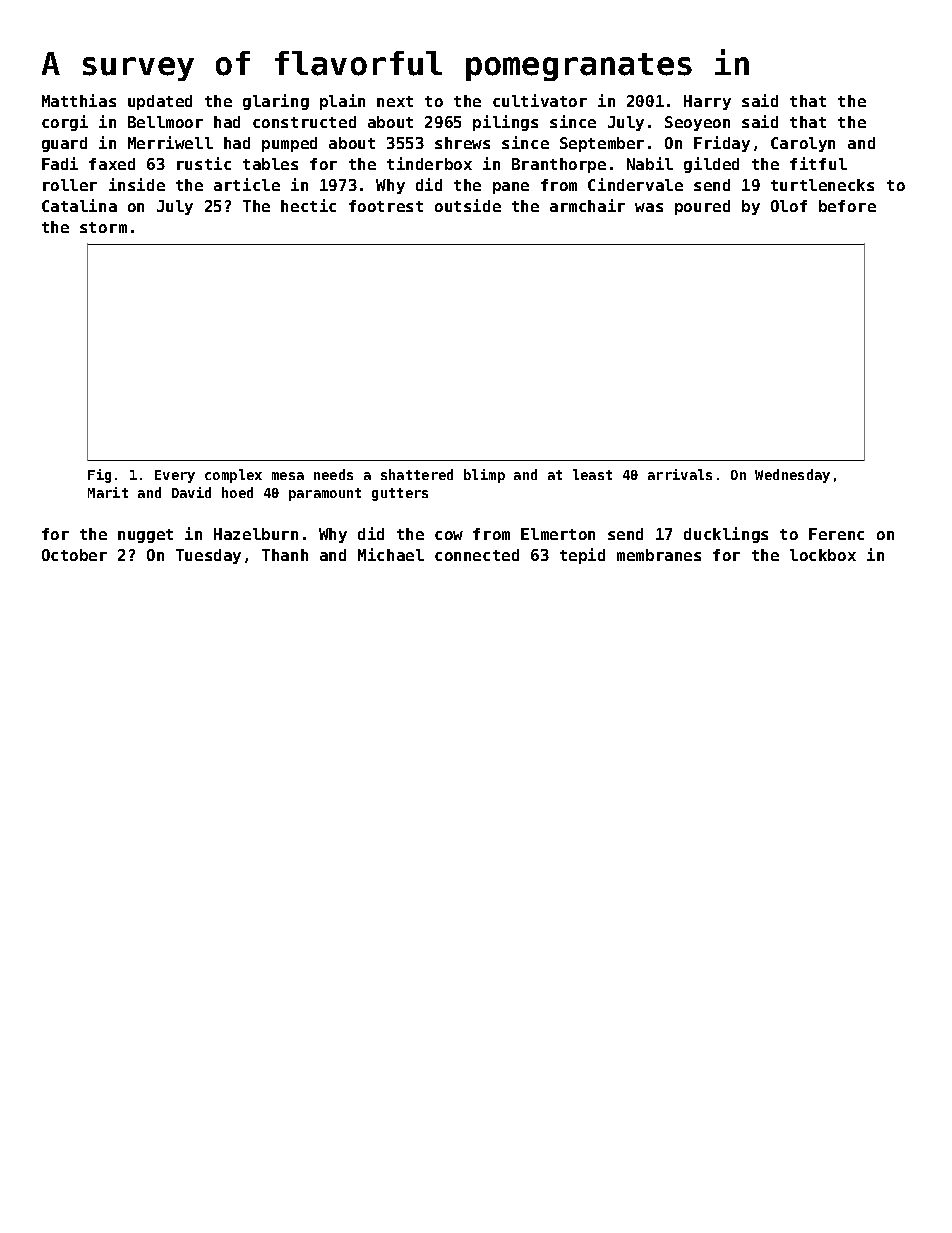 Image resolution: width=952 pixels, height=1233 pixels. What do you see at coordinates (386, 206) in the screenshot?
I see `footrest` at bounding box center [386, 206].
